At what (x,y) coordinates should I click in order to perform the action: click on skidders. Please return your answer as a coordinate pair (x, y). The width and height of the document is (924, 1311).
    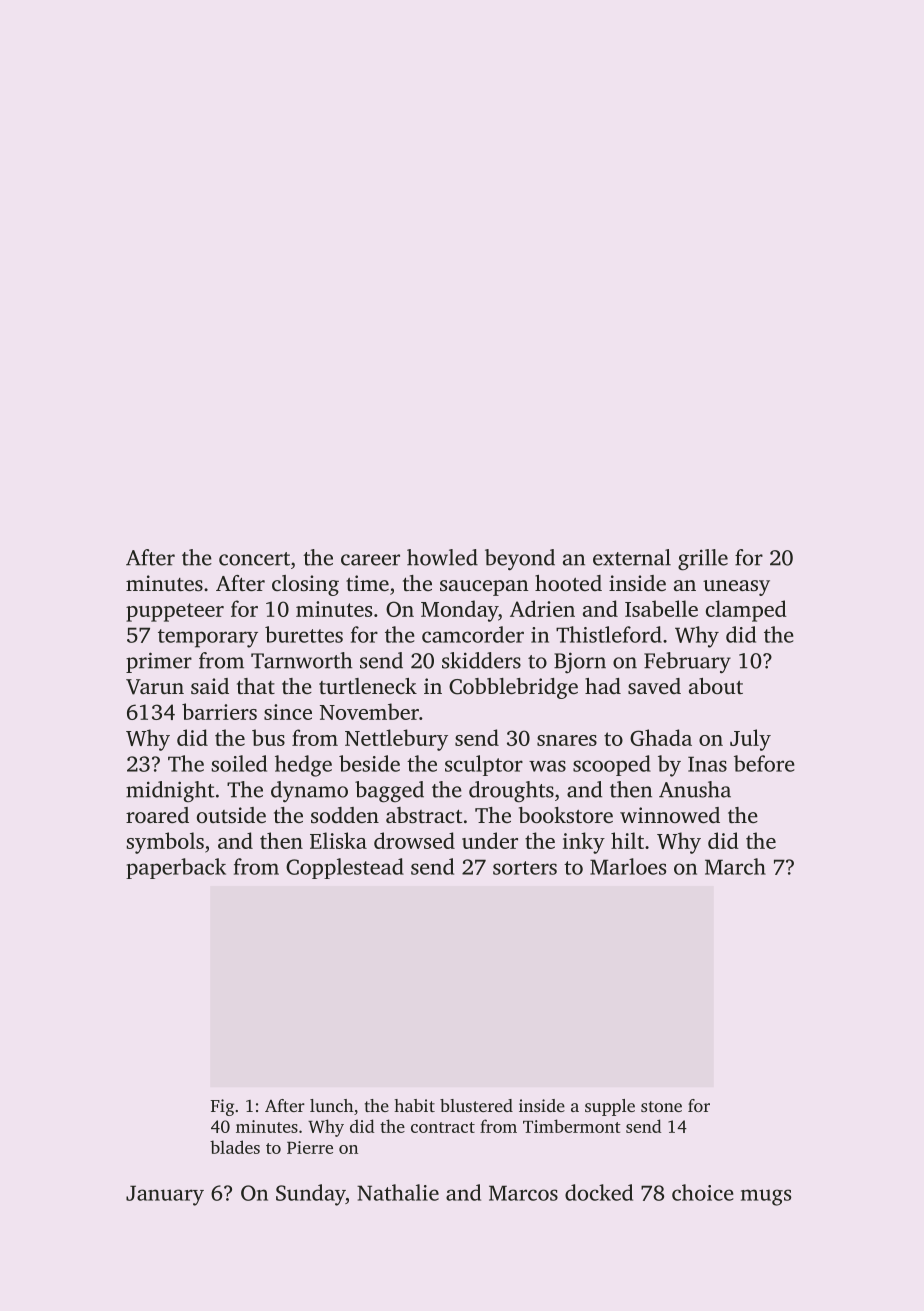
    Looking at the image, I should click on (481, 660).
